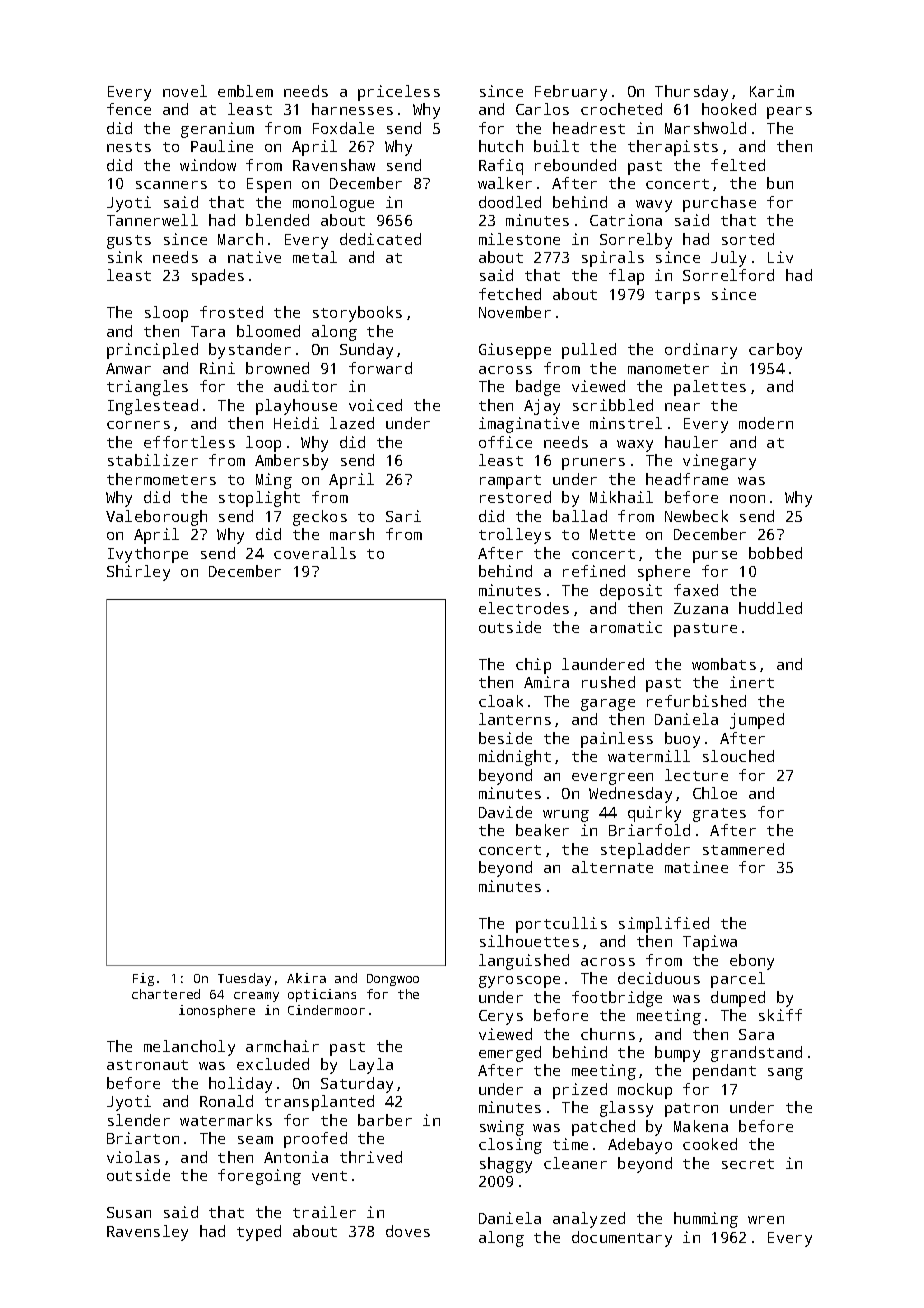  Describe the element at coordinates (147, 1233) in the image. I see `Ravensley` at that location.
